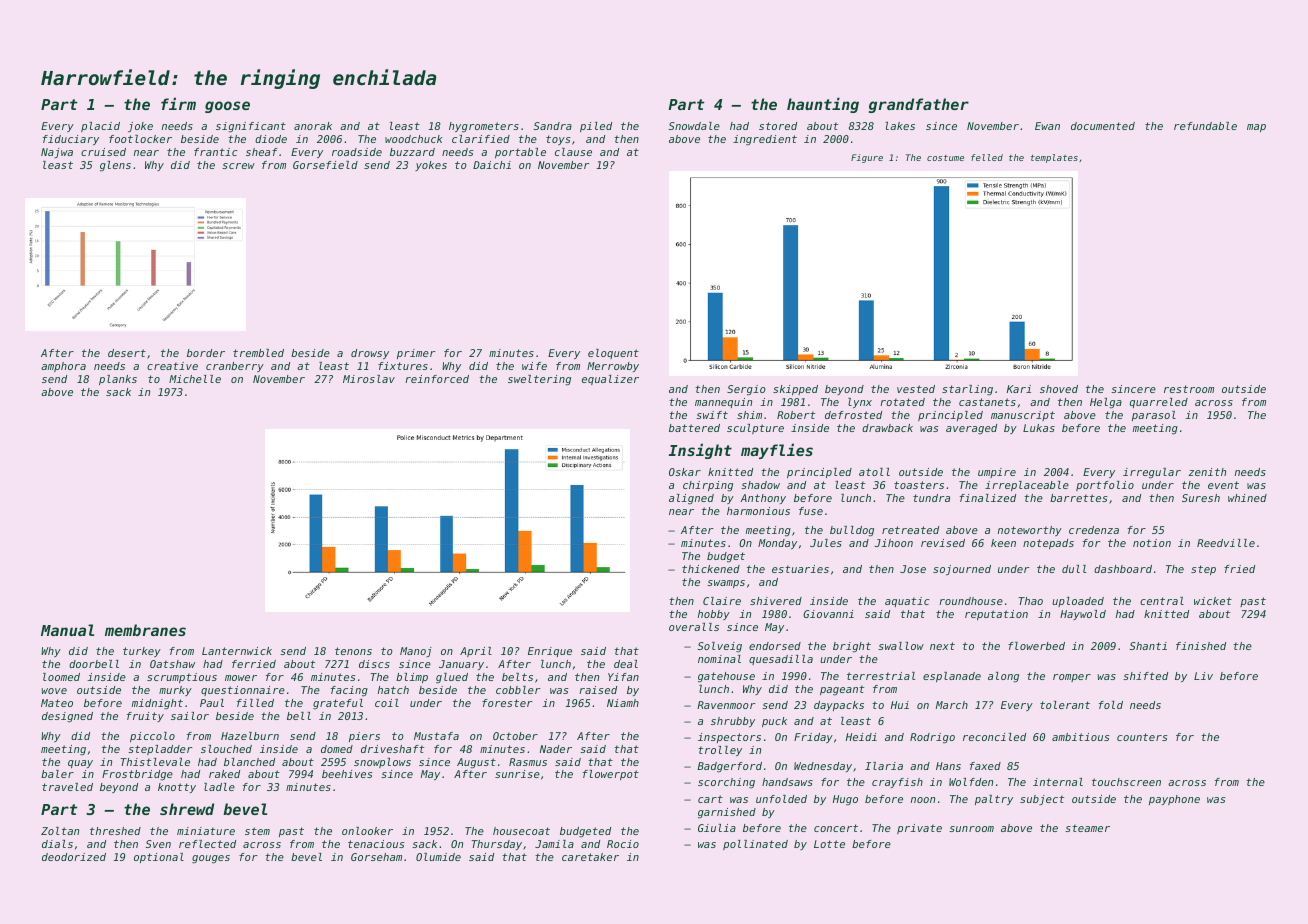 This screenshot has width=1308, height=924. What do you see at coordinates (694, 428) in the screenshot?
I see `battered` at bounding box center [694, 428].
